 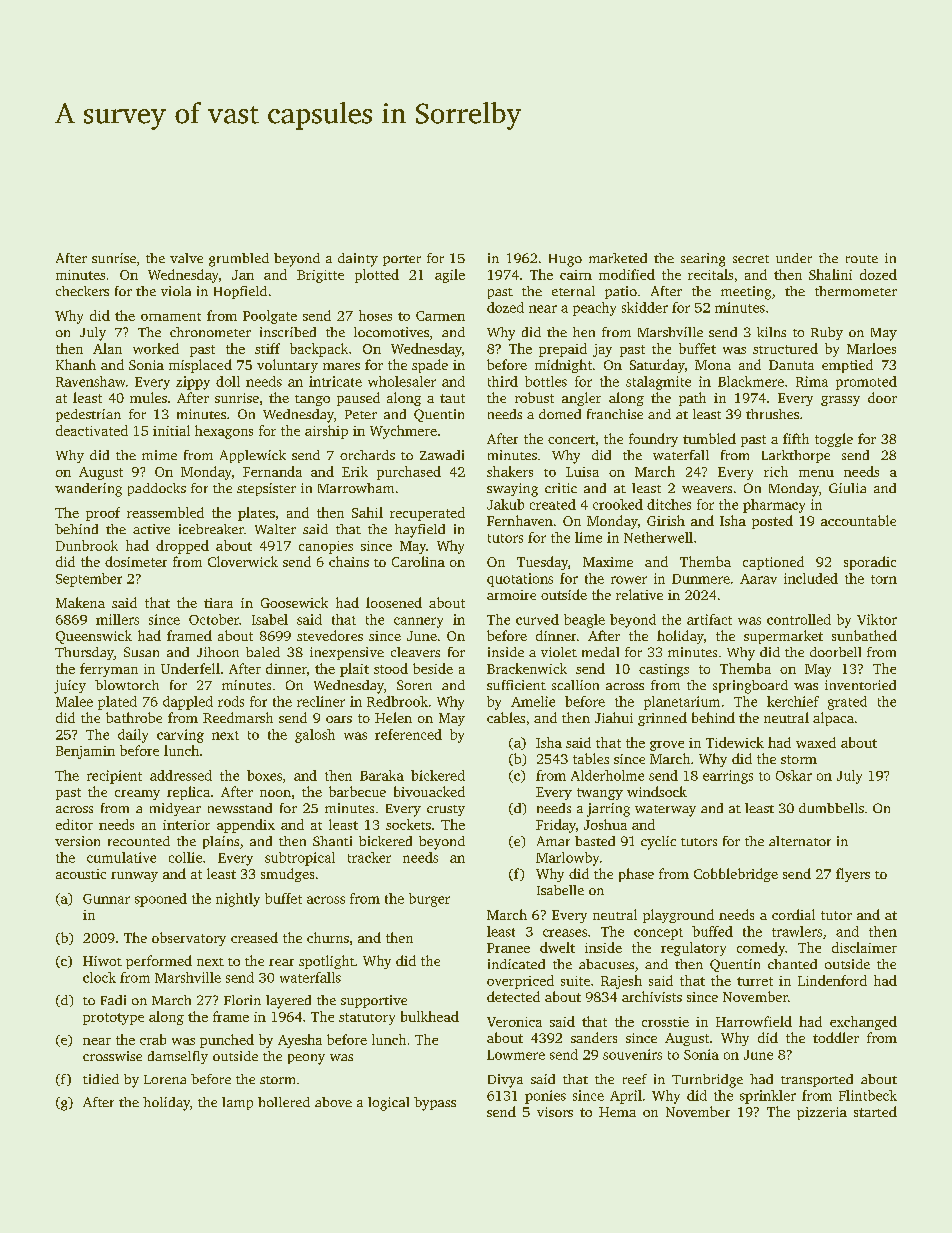 What do you see at coordinates (374, 1001) in the screenshot?
I see `supportive` at bounding box center [374, 1001].
